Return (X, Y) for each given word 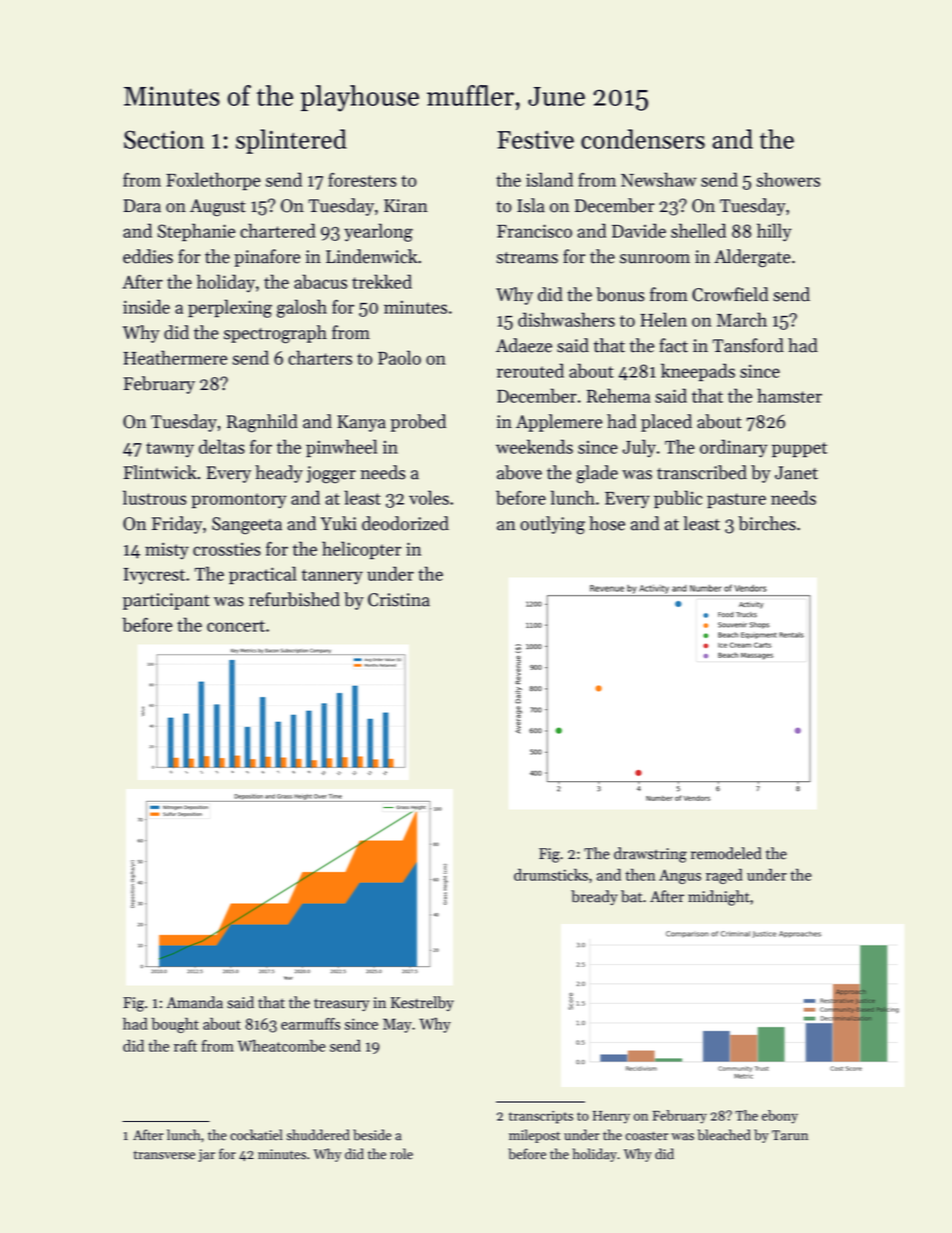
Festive (535, 139)
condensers (643, 139)
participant (166, 601)
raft (185, 1046)
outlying (552, 525)
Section (164, 139)
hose (607, 523)
